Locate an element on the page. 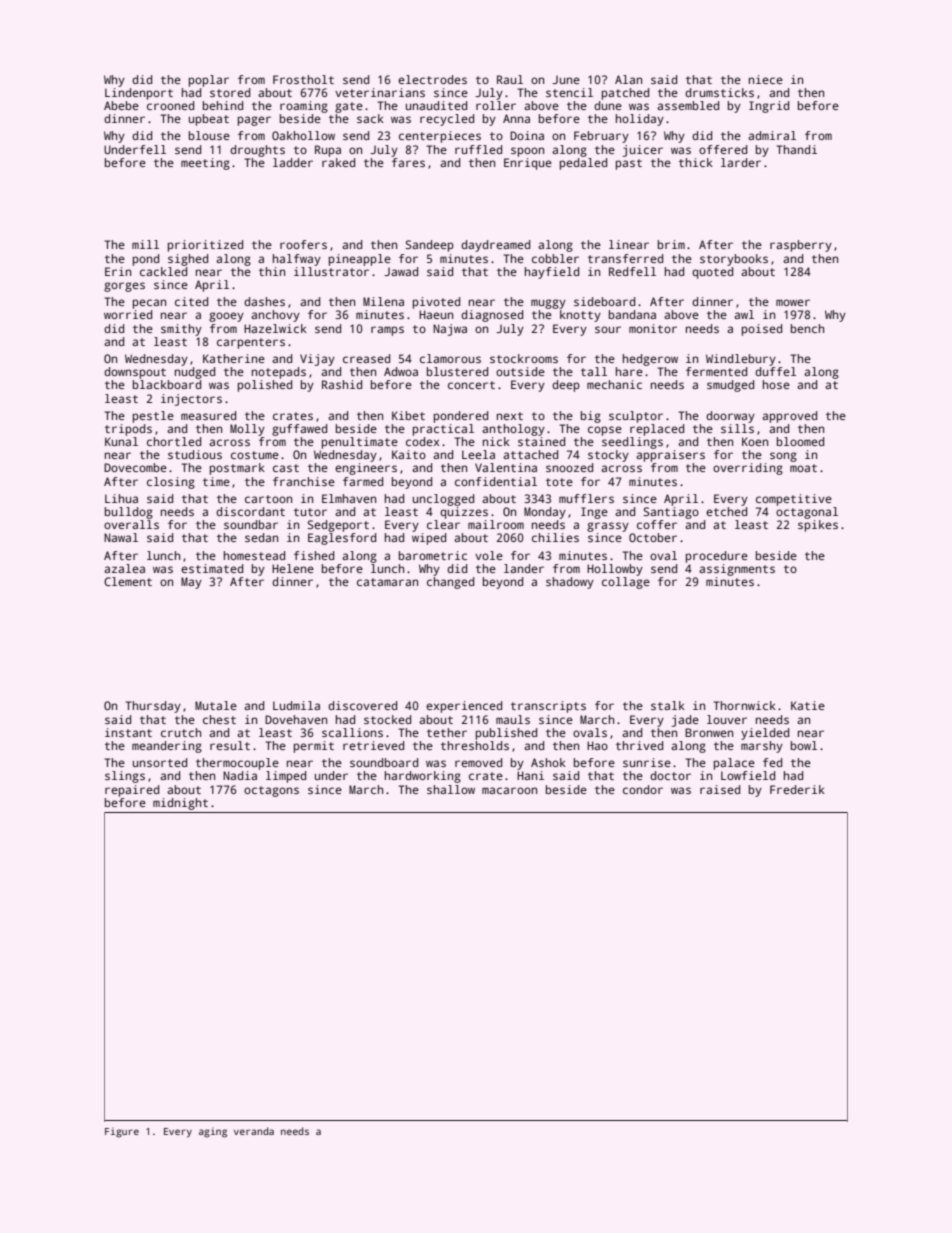  Clement is located at coordinates (128, 581).
